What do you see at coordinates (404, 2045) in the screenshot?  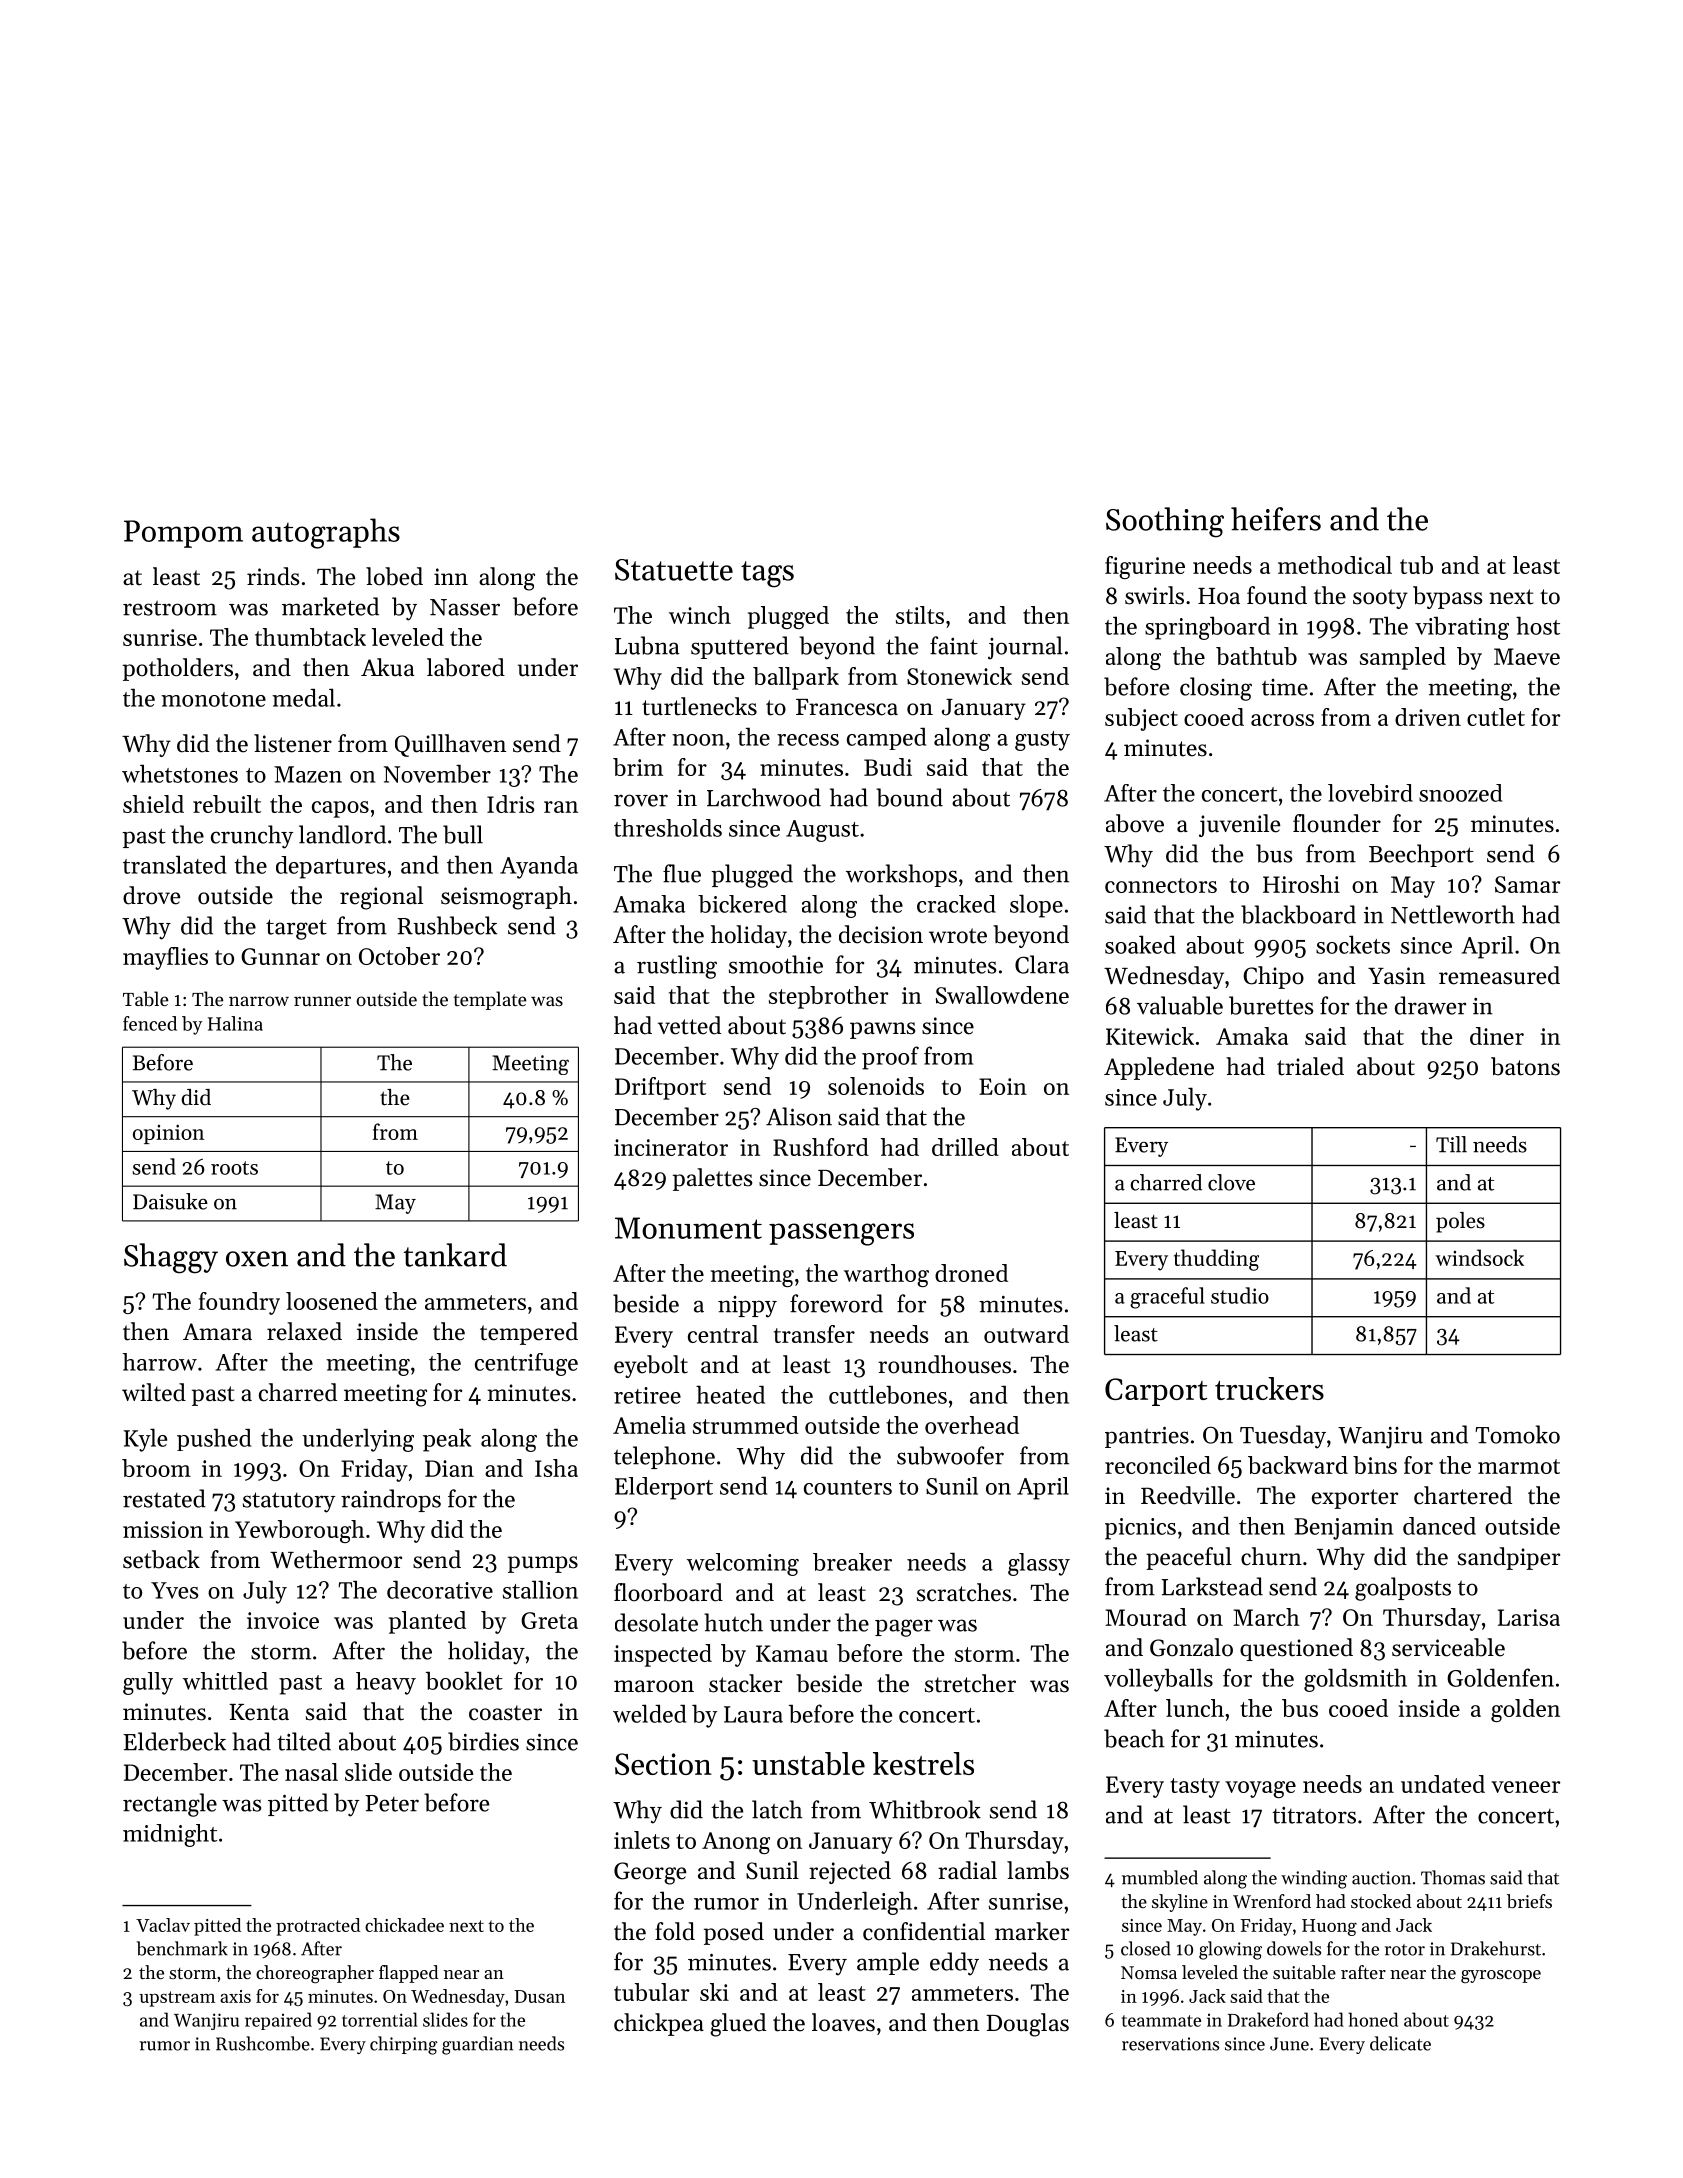 I see `chirping` at bounding box center [404, 2045].
